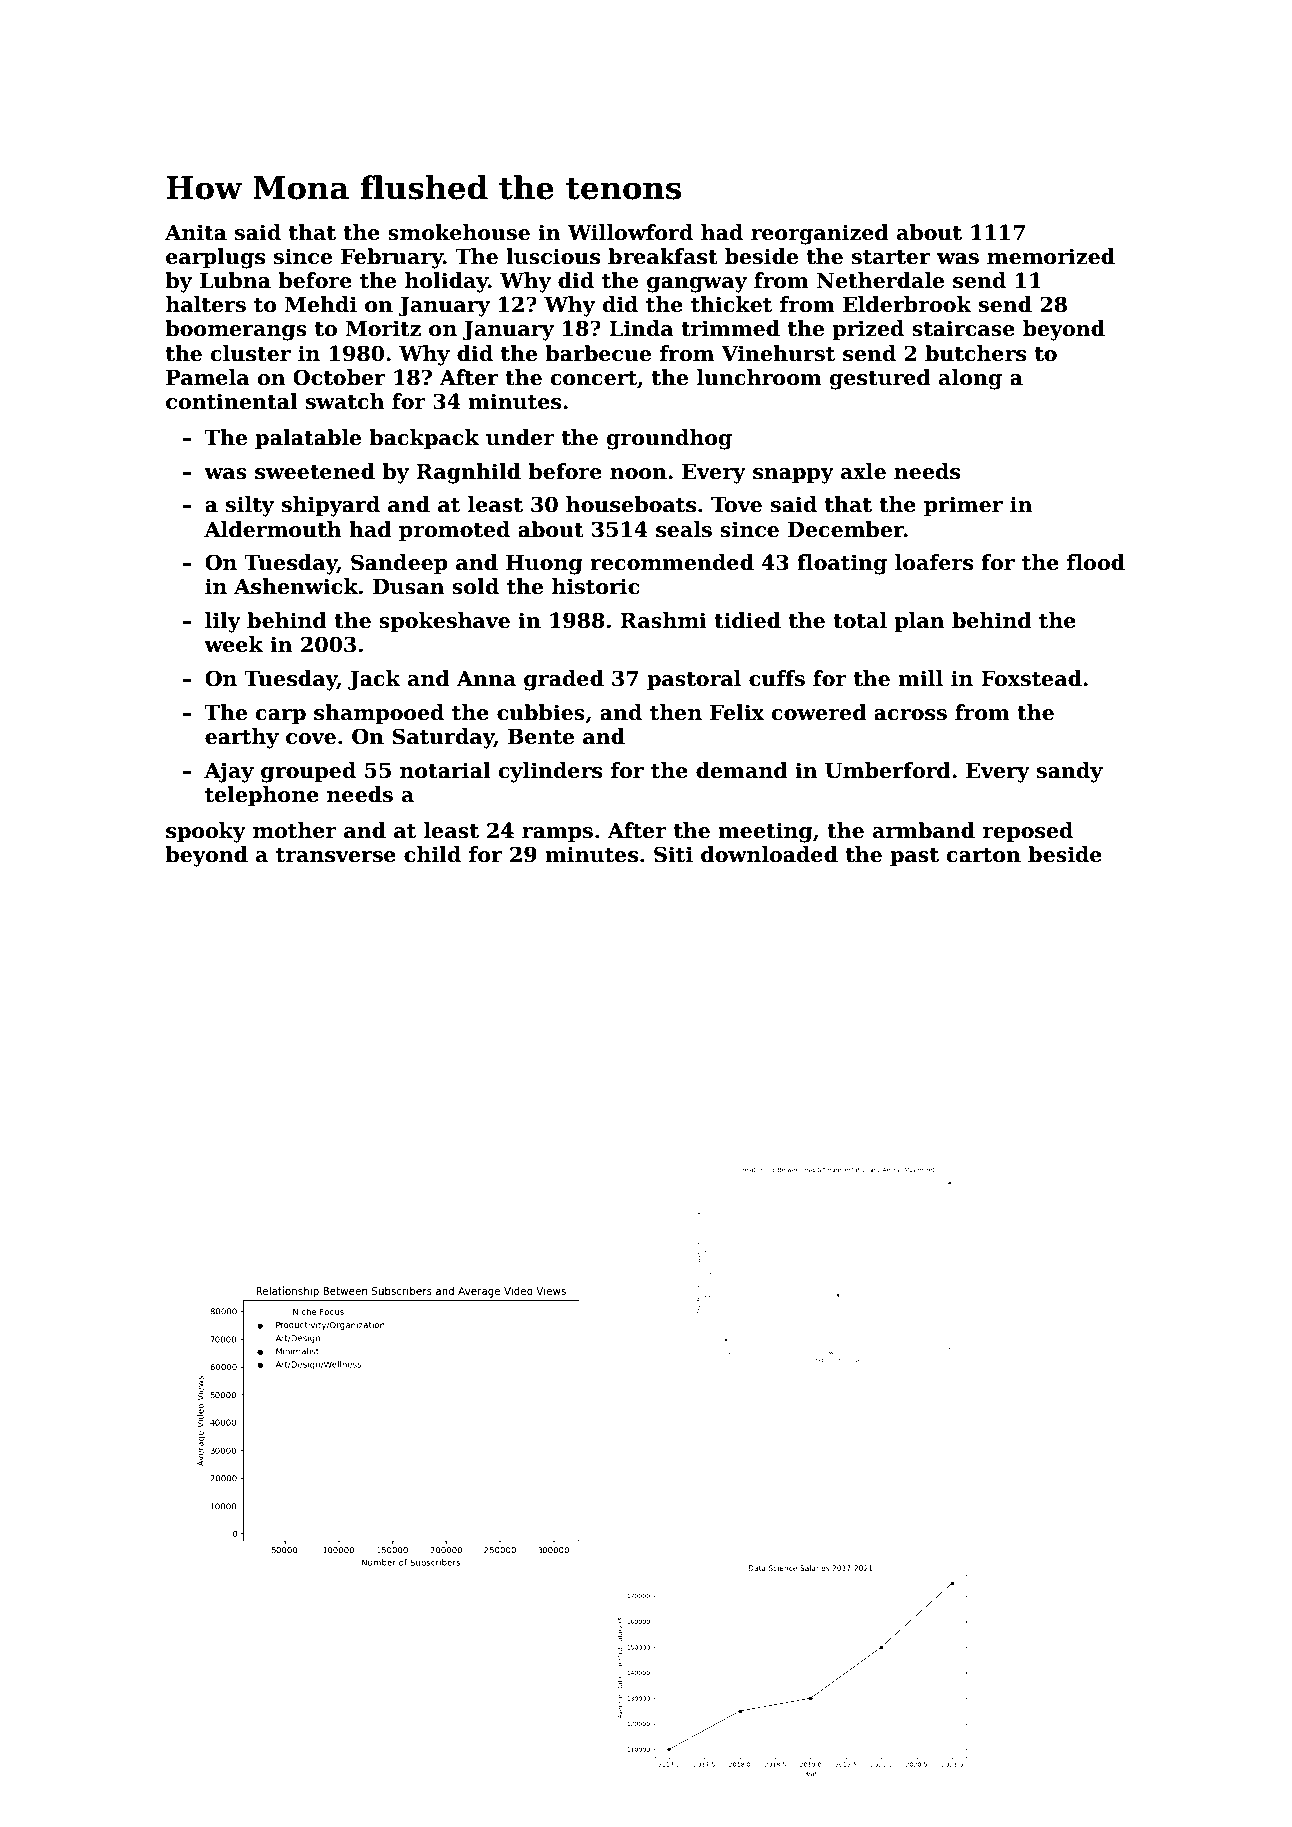 Image resolution: width=1292 pixels, height=1827 pixels. Describe the element at coordinates (459, 232) in the page. I see `smokehouse` at that location.
